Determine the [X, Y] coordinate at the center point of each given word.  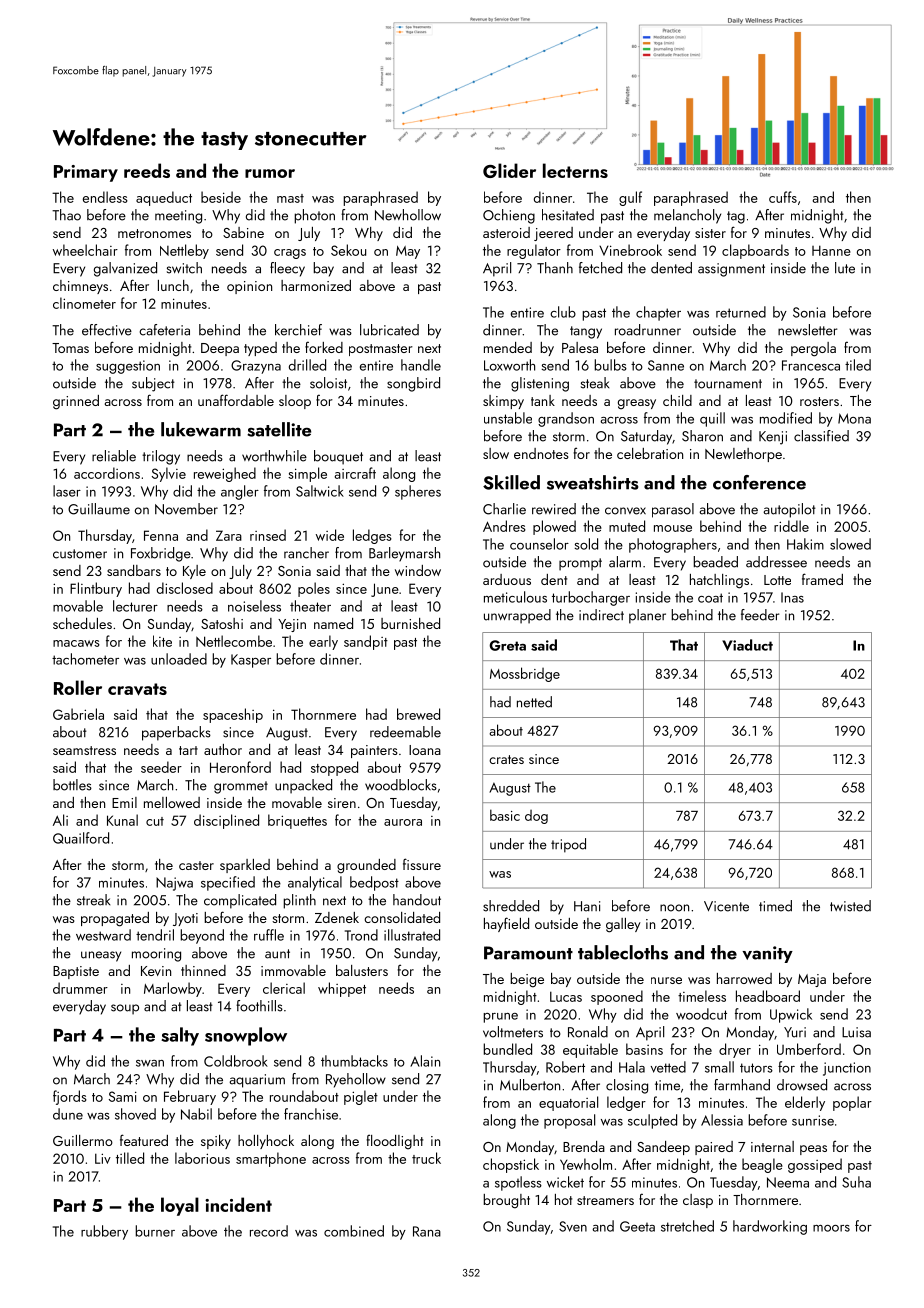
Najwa [174, 884]
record [269, 1231]
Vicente [726, 906]
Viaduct [747, 645]
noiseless [254, 606]
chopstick [511, 1165]
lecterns [575, 170]
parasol [673, 510]
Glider [509, 170]
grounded [366, 866]
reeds [147, 170]
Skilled [511, 482]
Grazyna [256, 367]
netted [534, 702]
